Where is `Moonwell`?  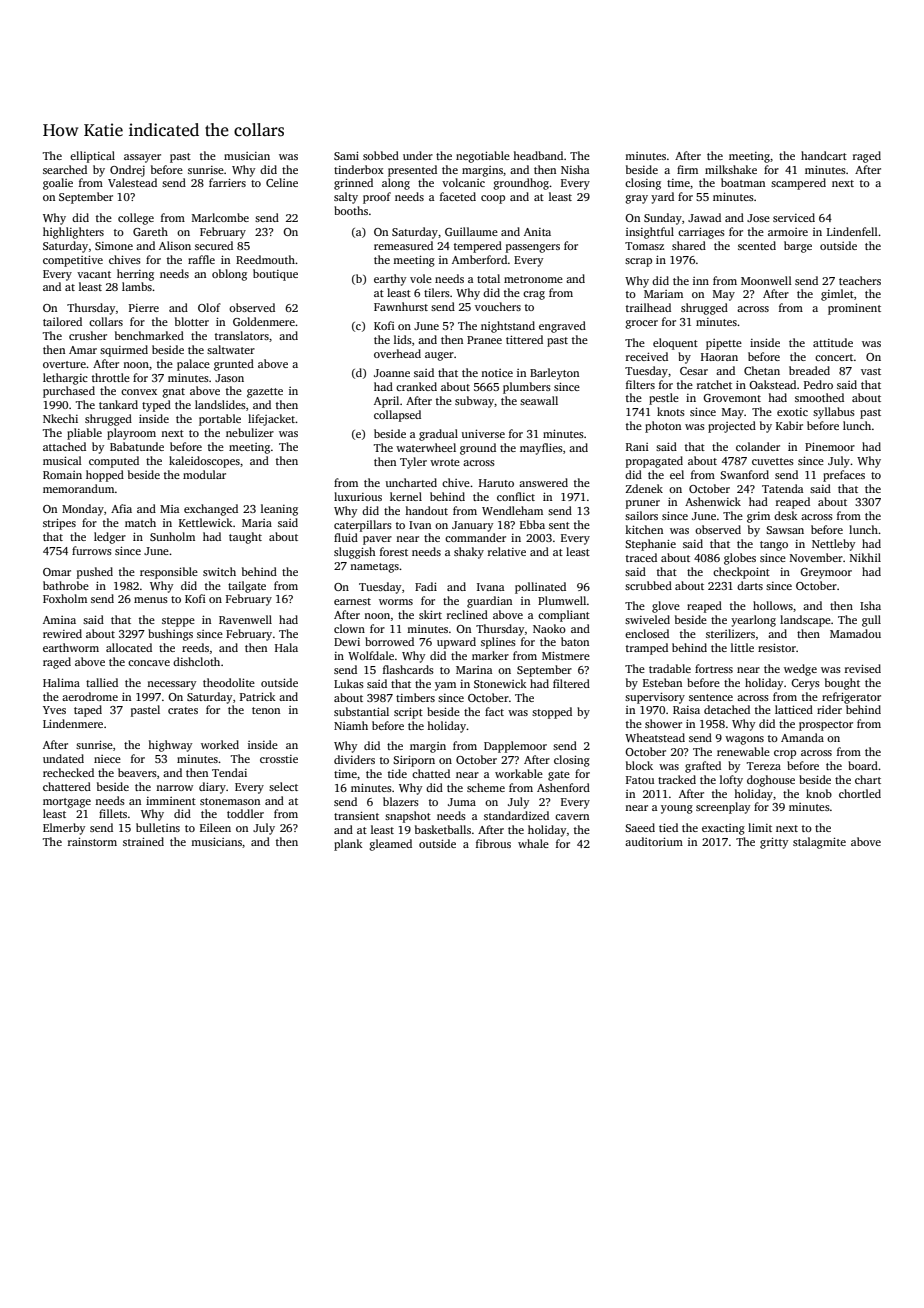
Moonwell is located at coordinates (766, 280).
